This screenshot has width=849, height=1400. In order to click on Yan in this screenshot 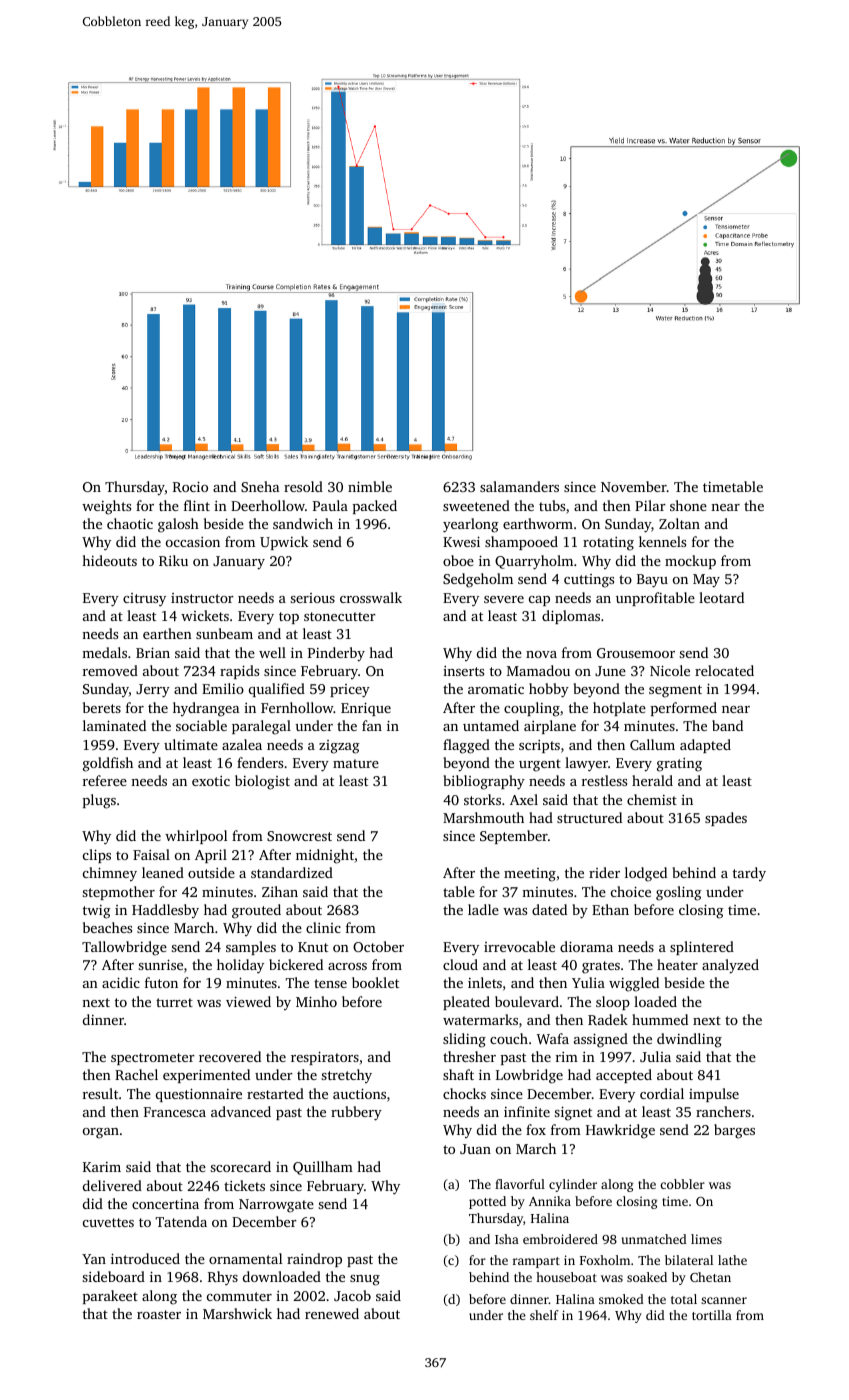, I will do `click(94, 1259)`.
